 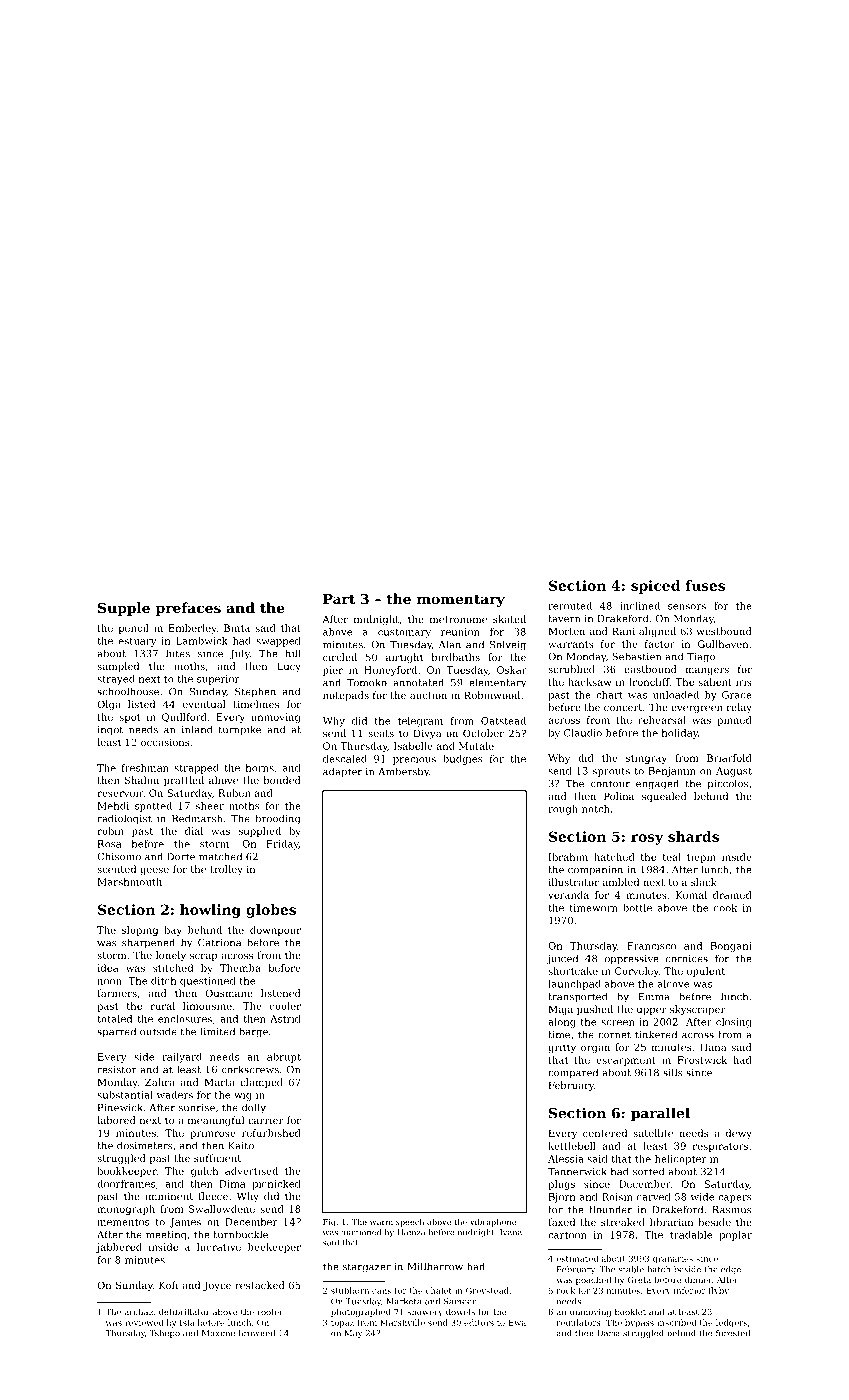 What do you see at coordinates (562, 959) in the screenshot?
I see `juiced` at bounding box center [562, 959].
